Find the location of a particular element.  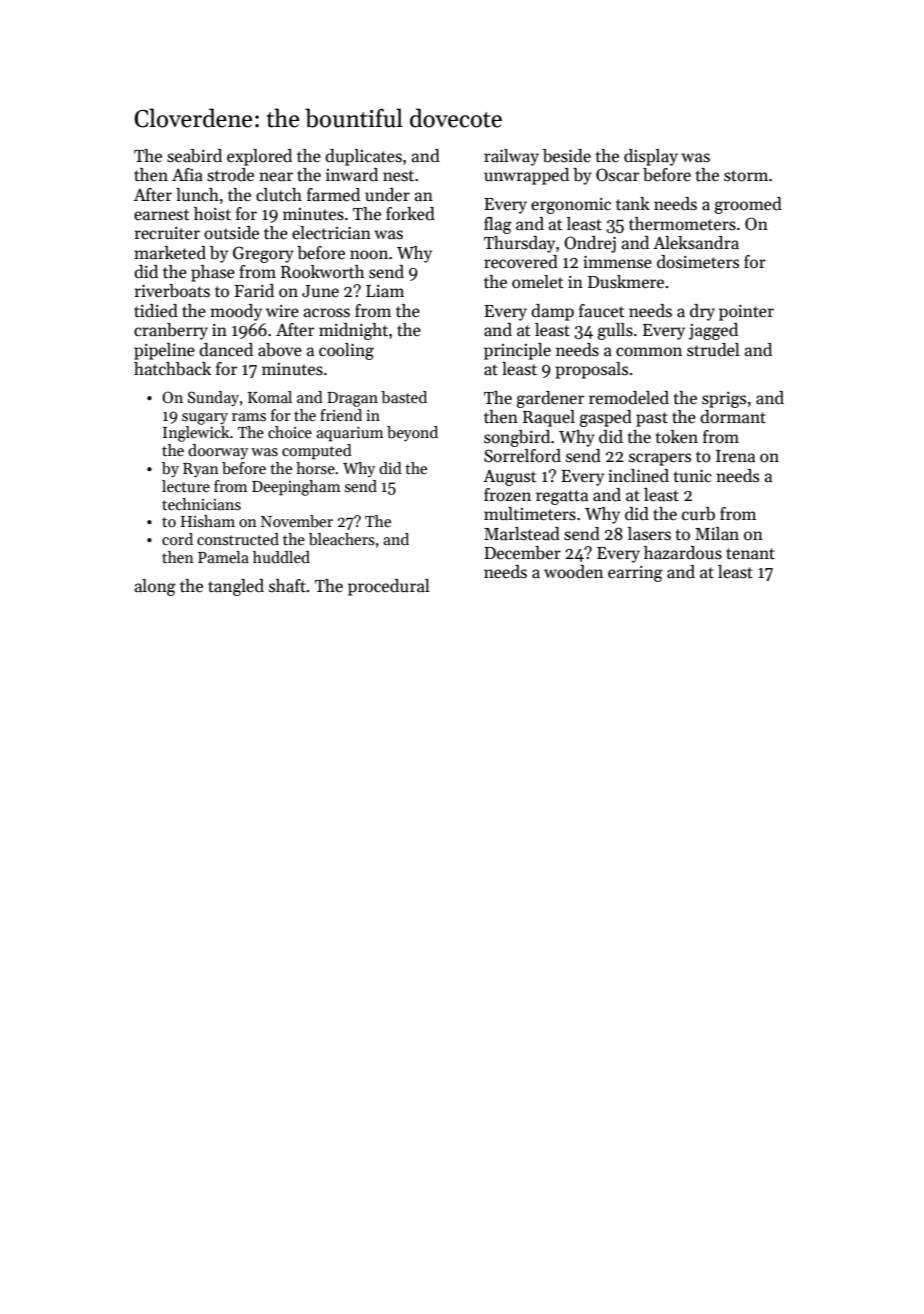

hatchback is located at coordinates (172, 369).
